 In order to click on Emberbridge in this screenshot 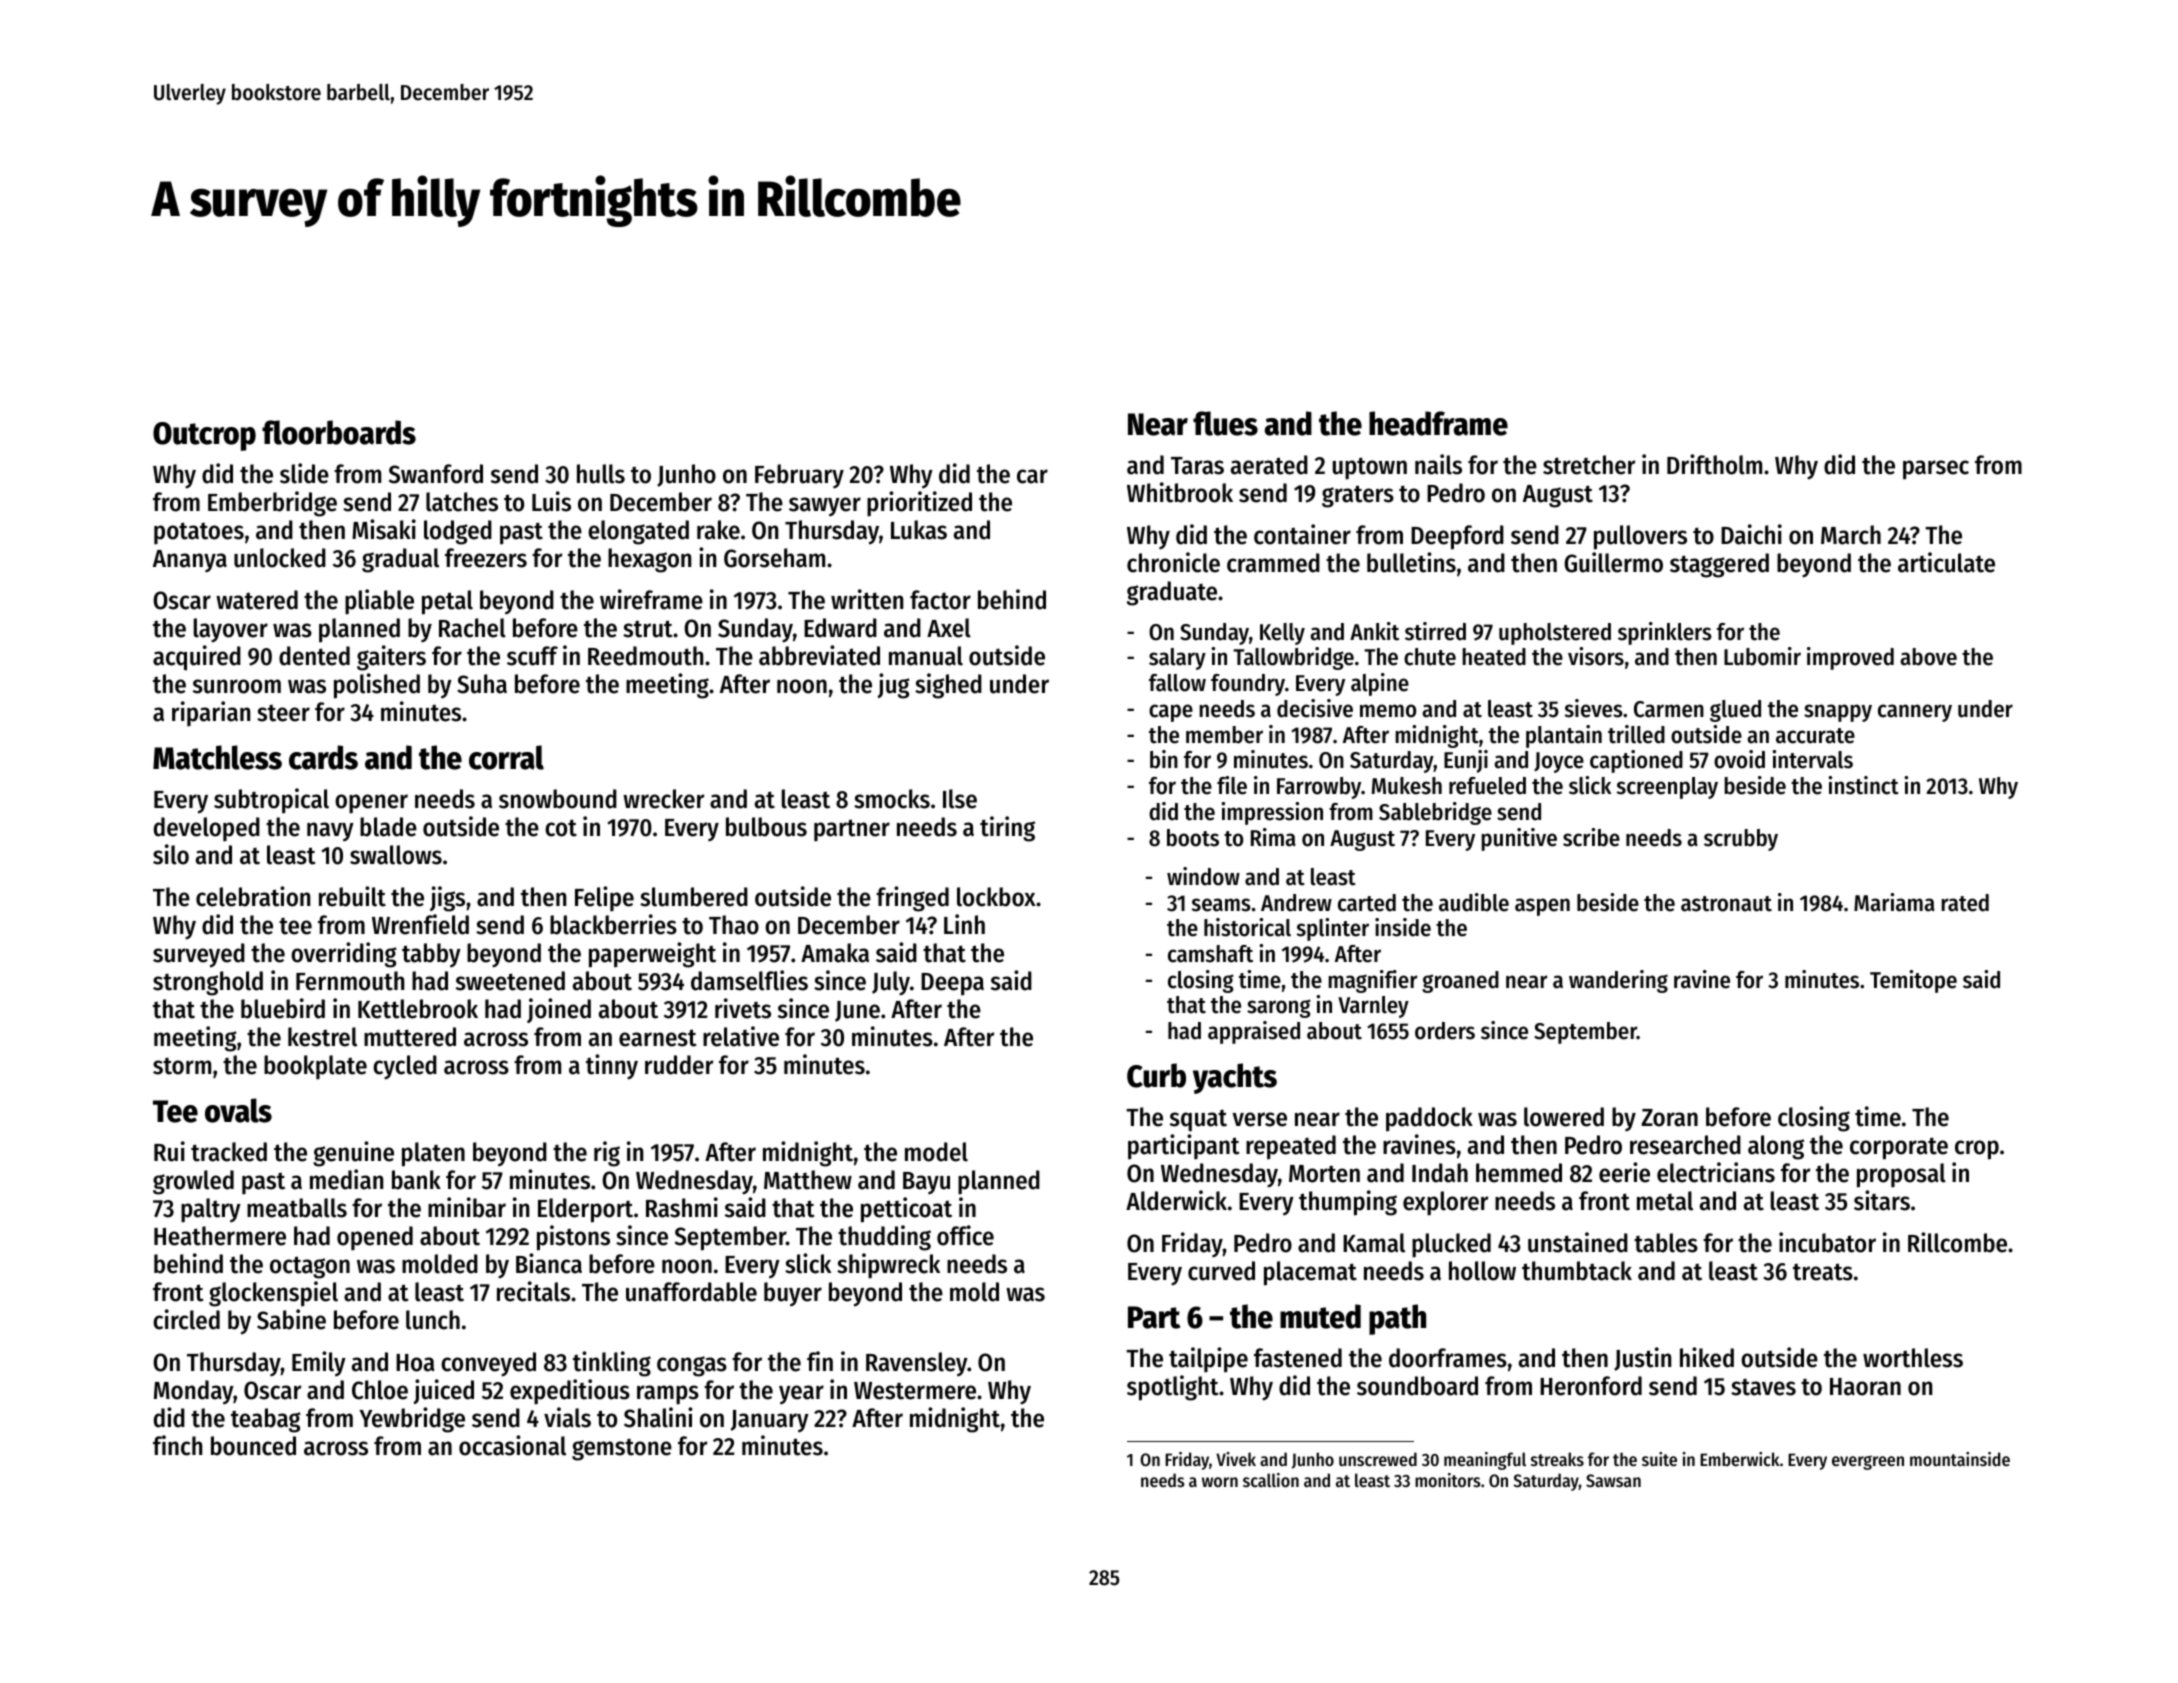, I will do `click(272, 504)`.
